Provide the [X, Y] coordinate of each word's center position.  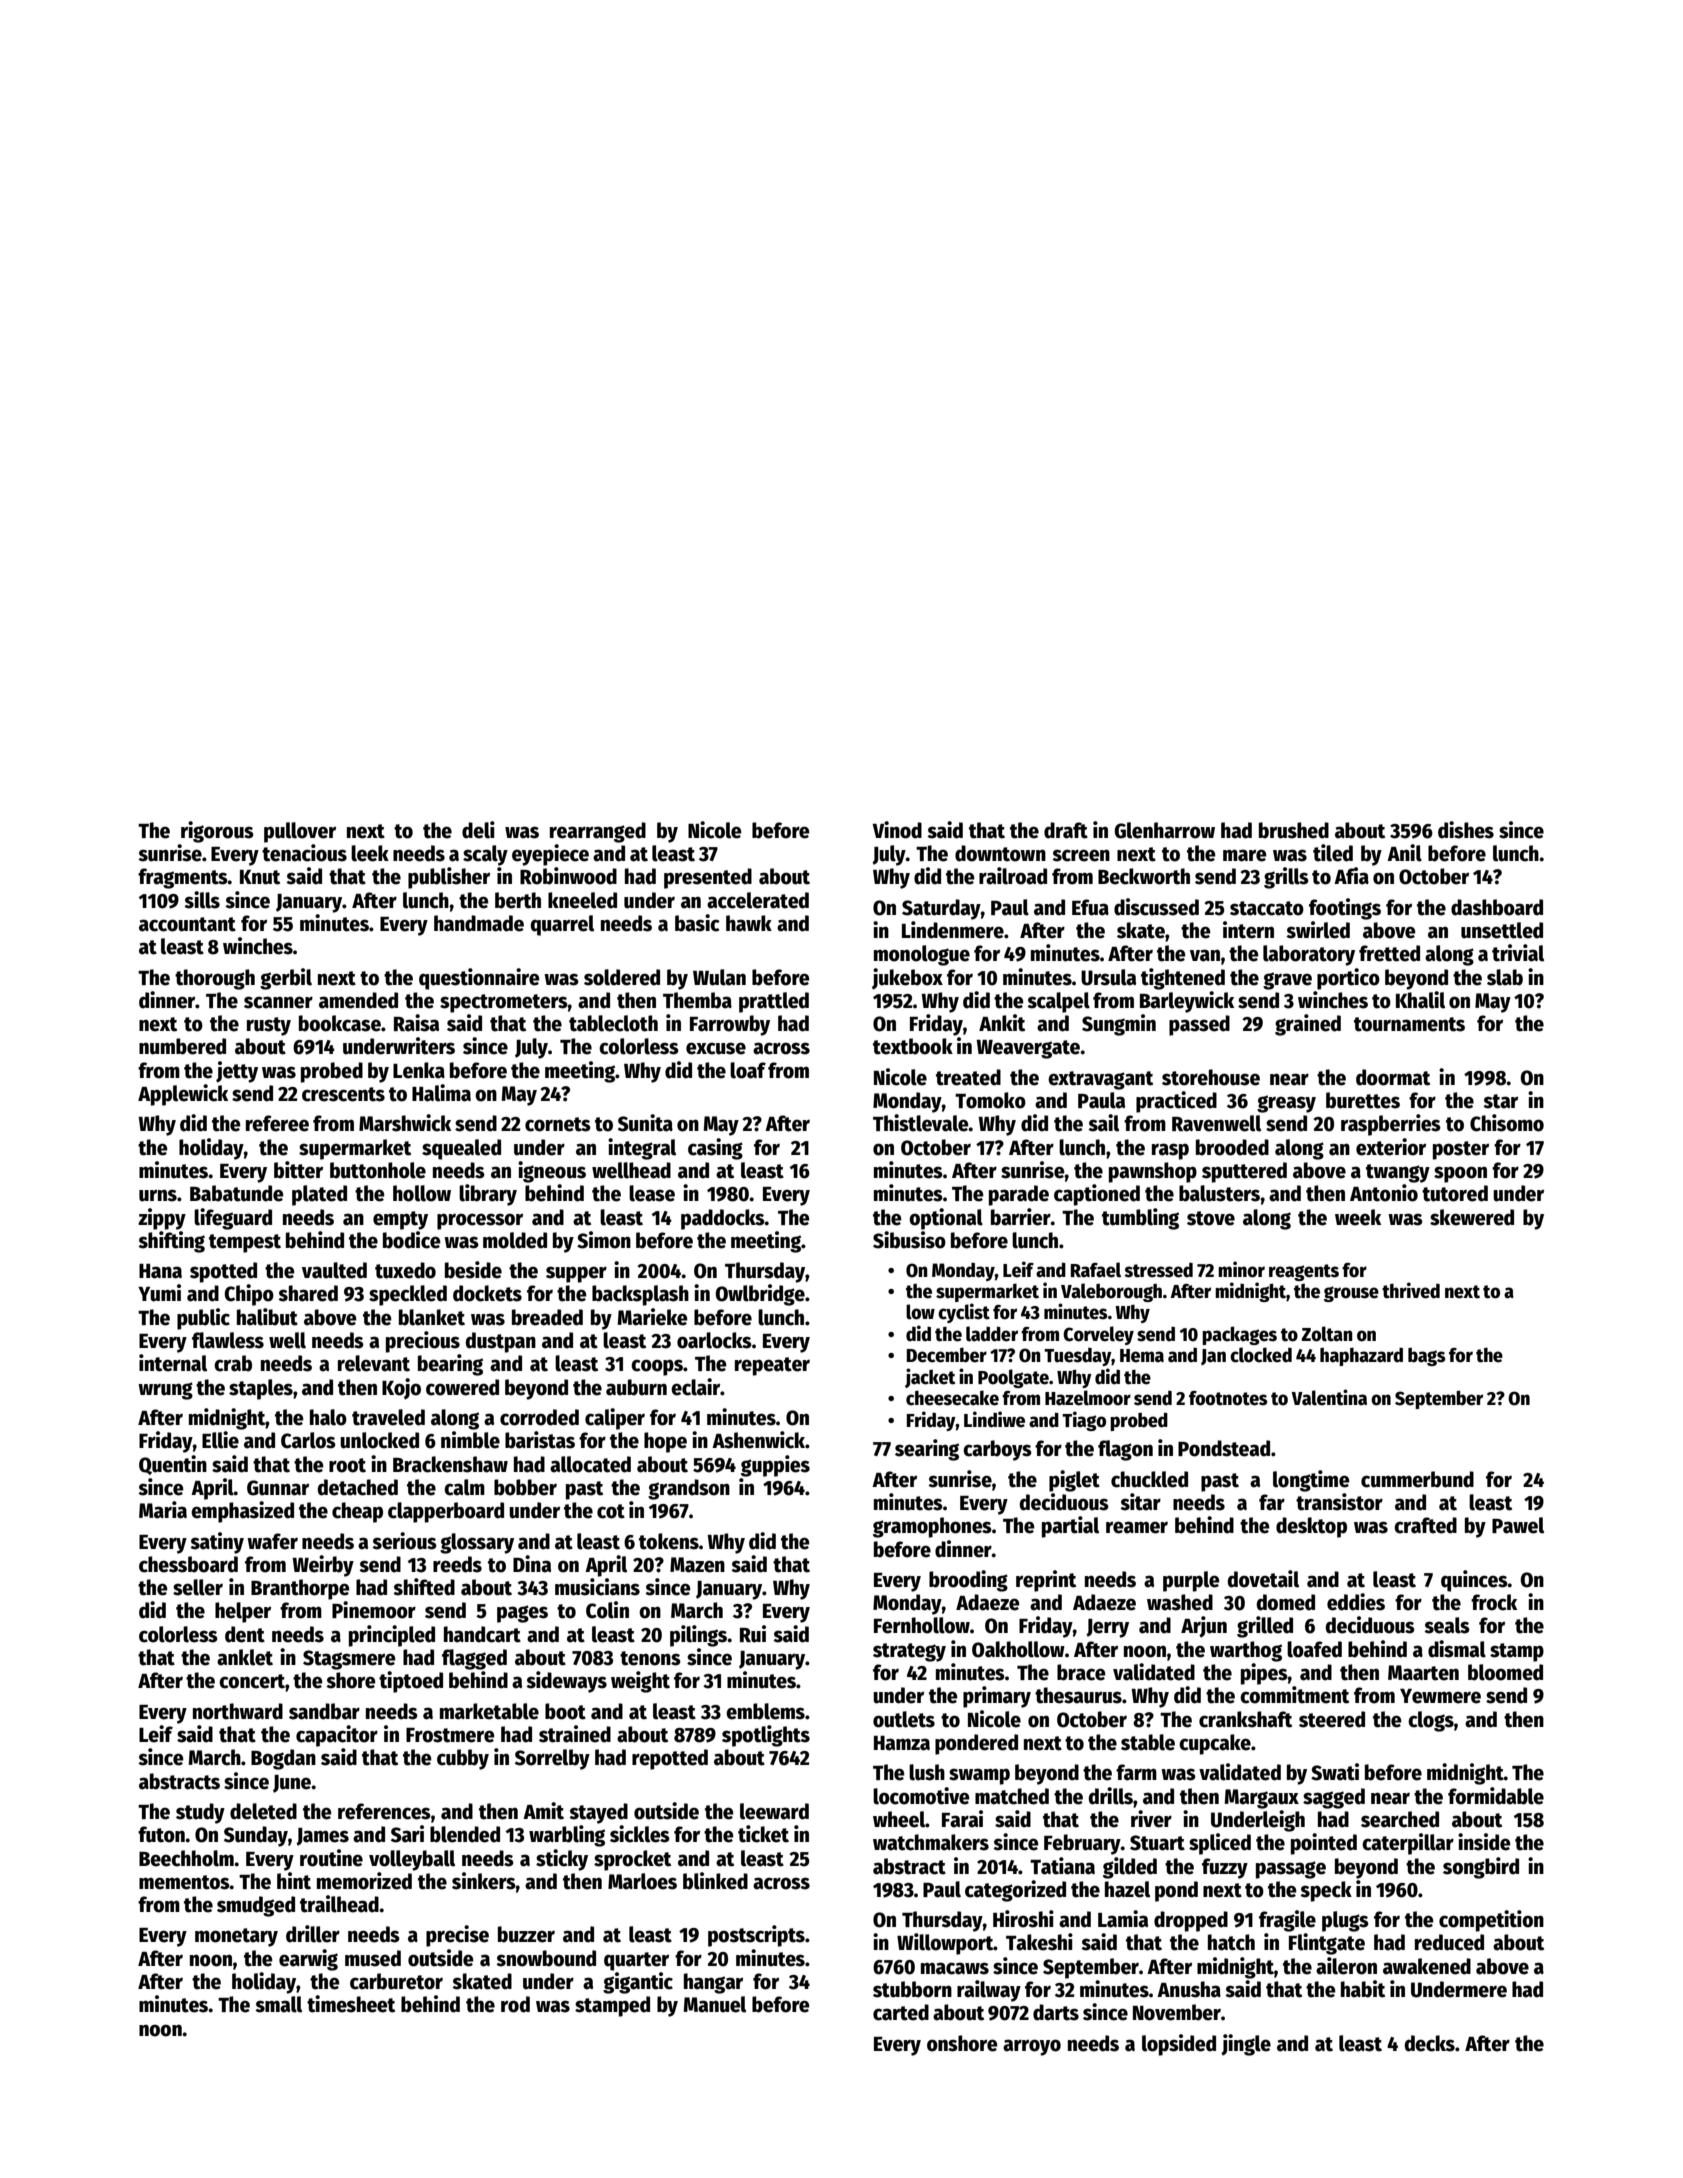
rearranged [598, 832]
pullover [300, 832]
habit [1363, 1989]
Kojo [401, 1389]
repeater [772, 1366]
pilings [699, 1636]
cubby [463, 1759]
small [278, 2004]
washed [1180, 1602]
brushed [1294, 830]
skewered [1472, 1217]
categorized [1015, 1891]
